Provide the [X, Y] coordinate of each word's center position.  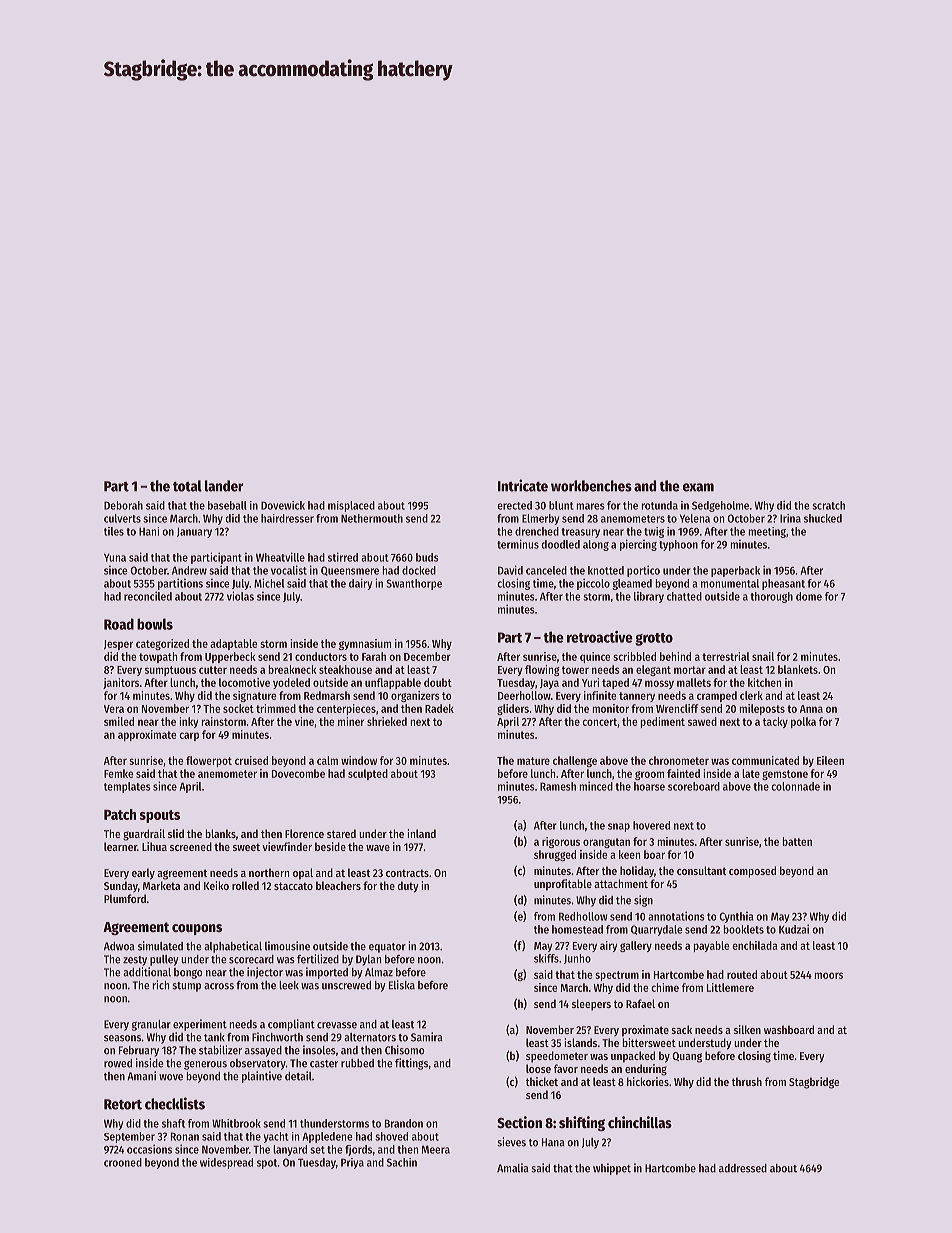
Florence [304, 833]
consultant [701, 870]
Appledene [327, 1137]
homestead [577, 929]
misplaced [351, 506]
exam [698, 487]
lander [224, 486]
